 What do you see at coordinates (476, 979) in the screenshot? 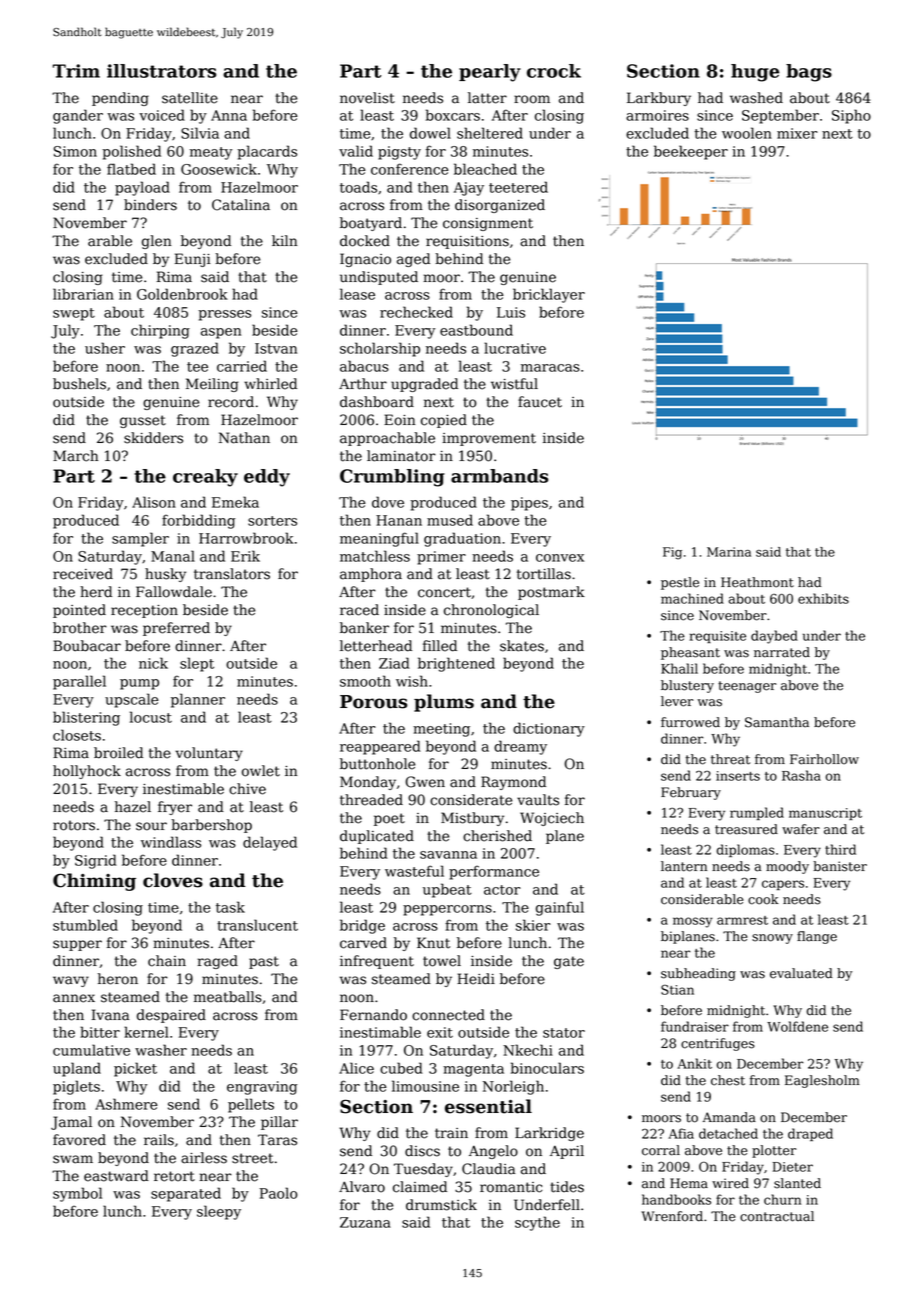
I see `Heidi` at bounding box center [476, 979].
